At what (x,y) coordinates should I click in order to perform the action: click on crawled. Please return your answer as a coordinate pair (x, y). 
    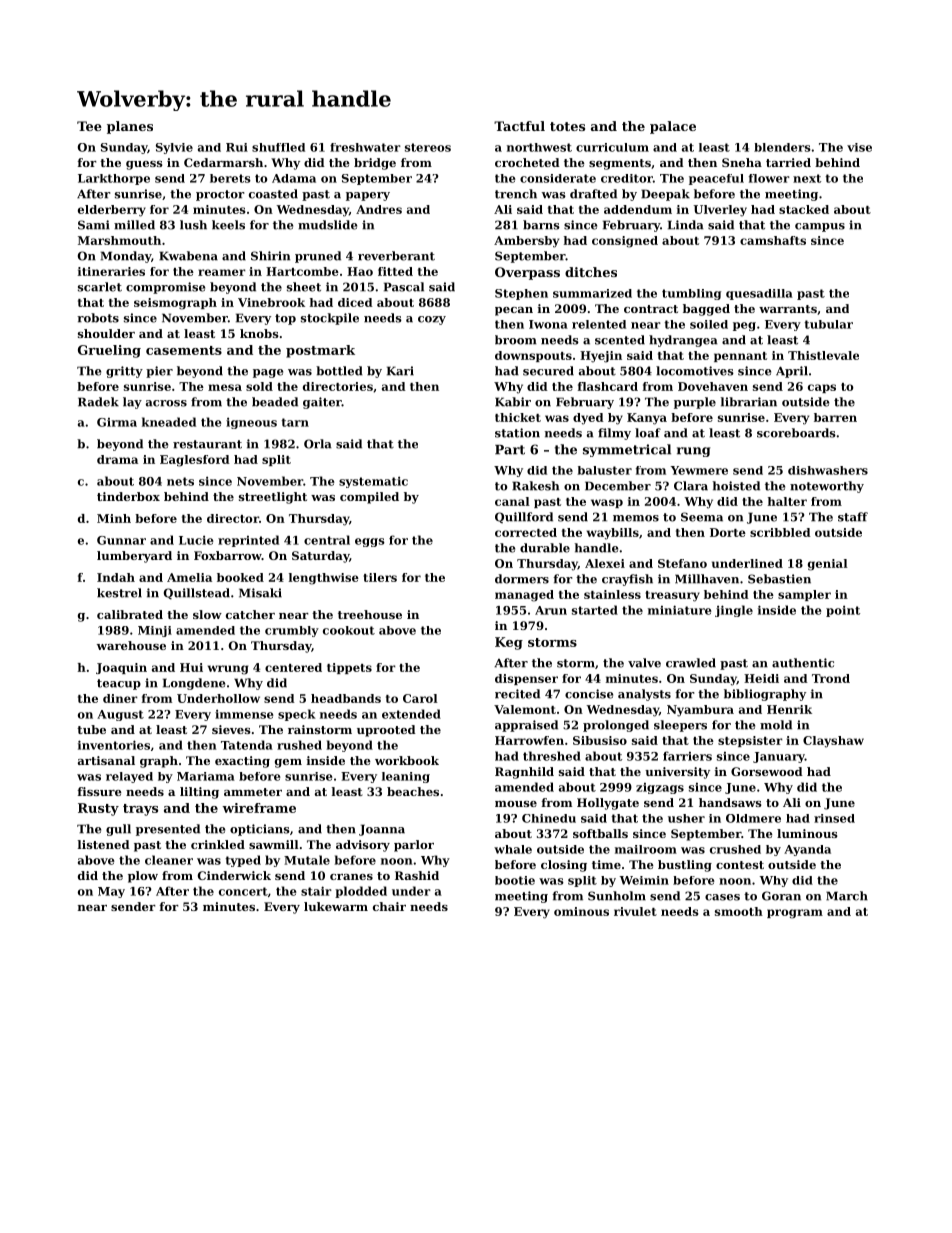
    Looking at the image, I should click on (691, 663).
